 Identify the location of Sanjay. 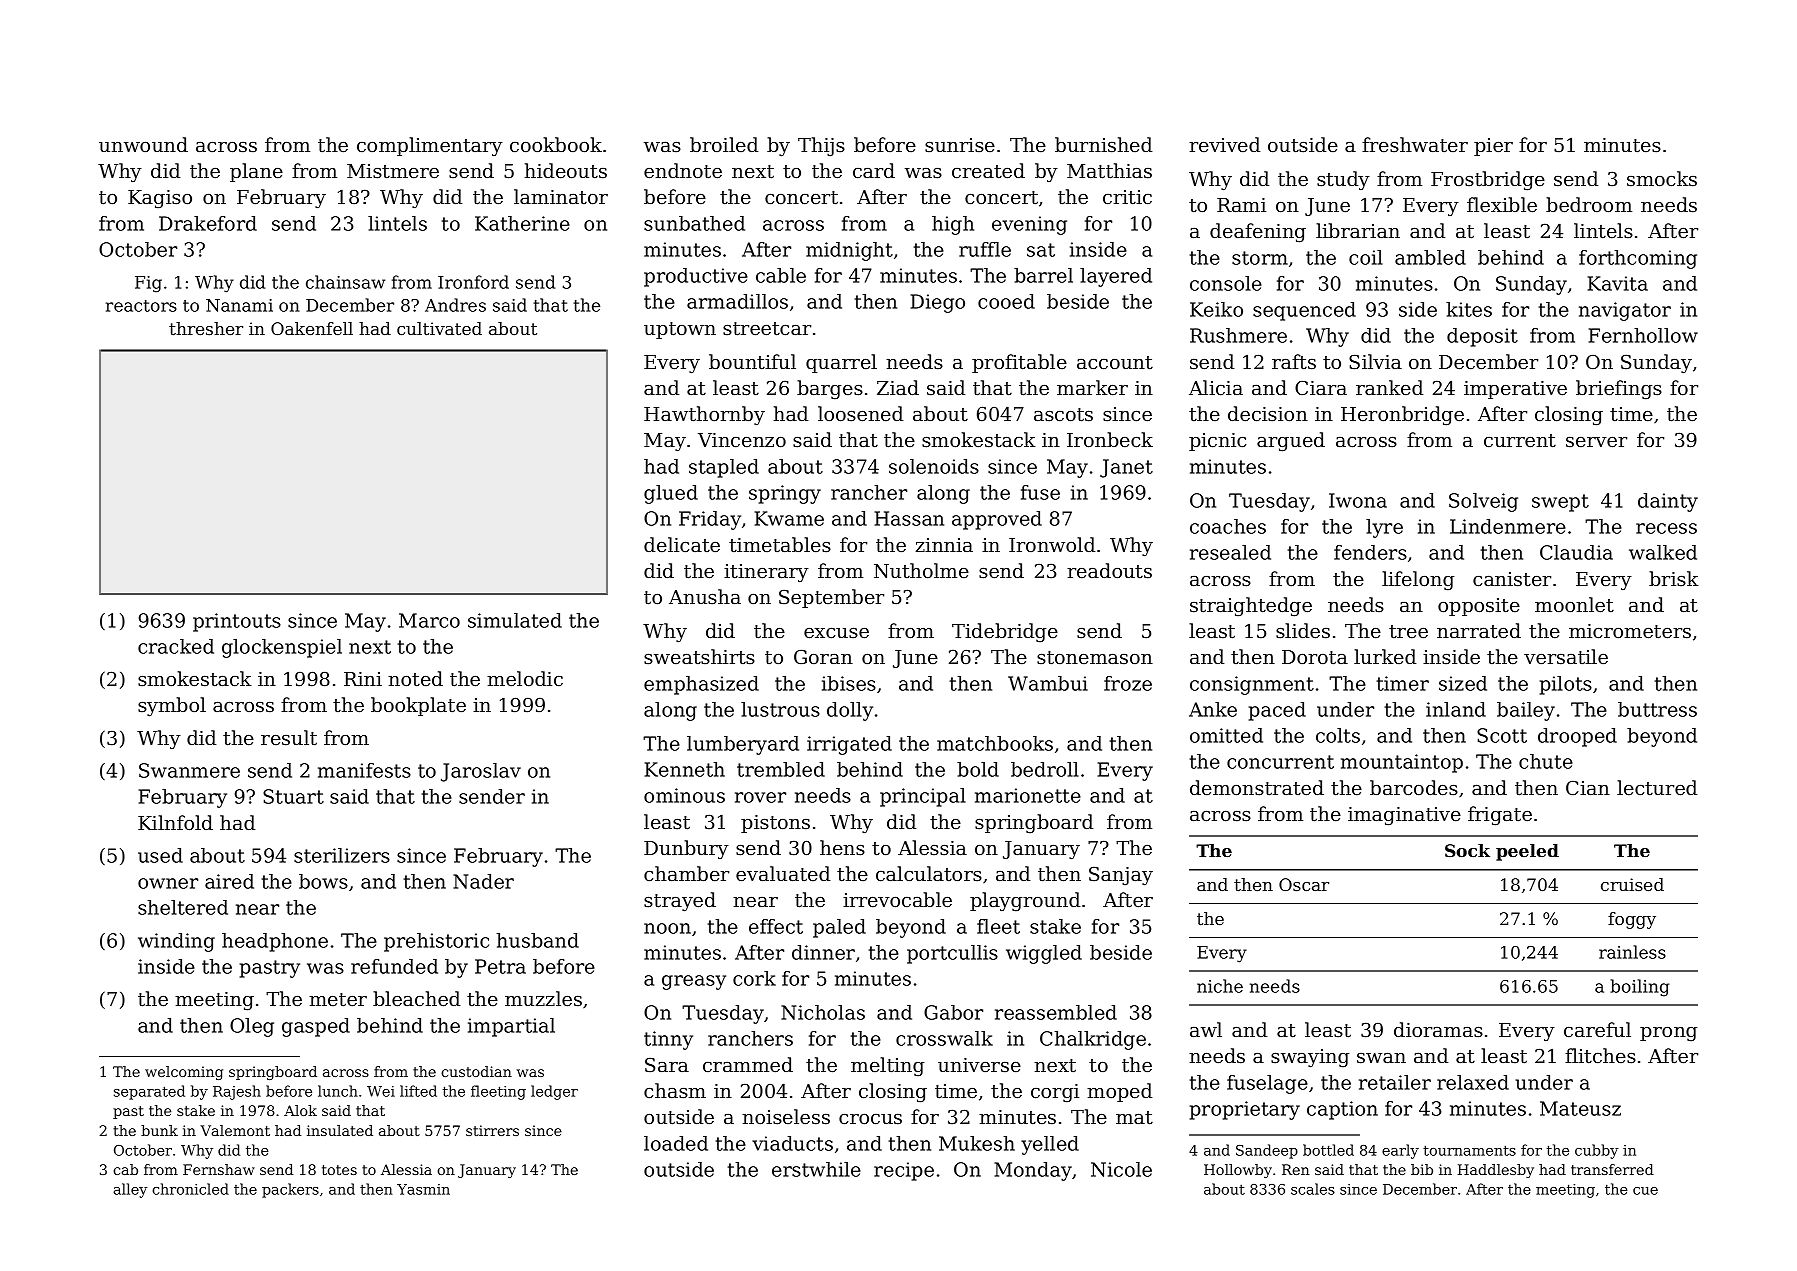
(1121, 876).
